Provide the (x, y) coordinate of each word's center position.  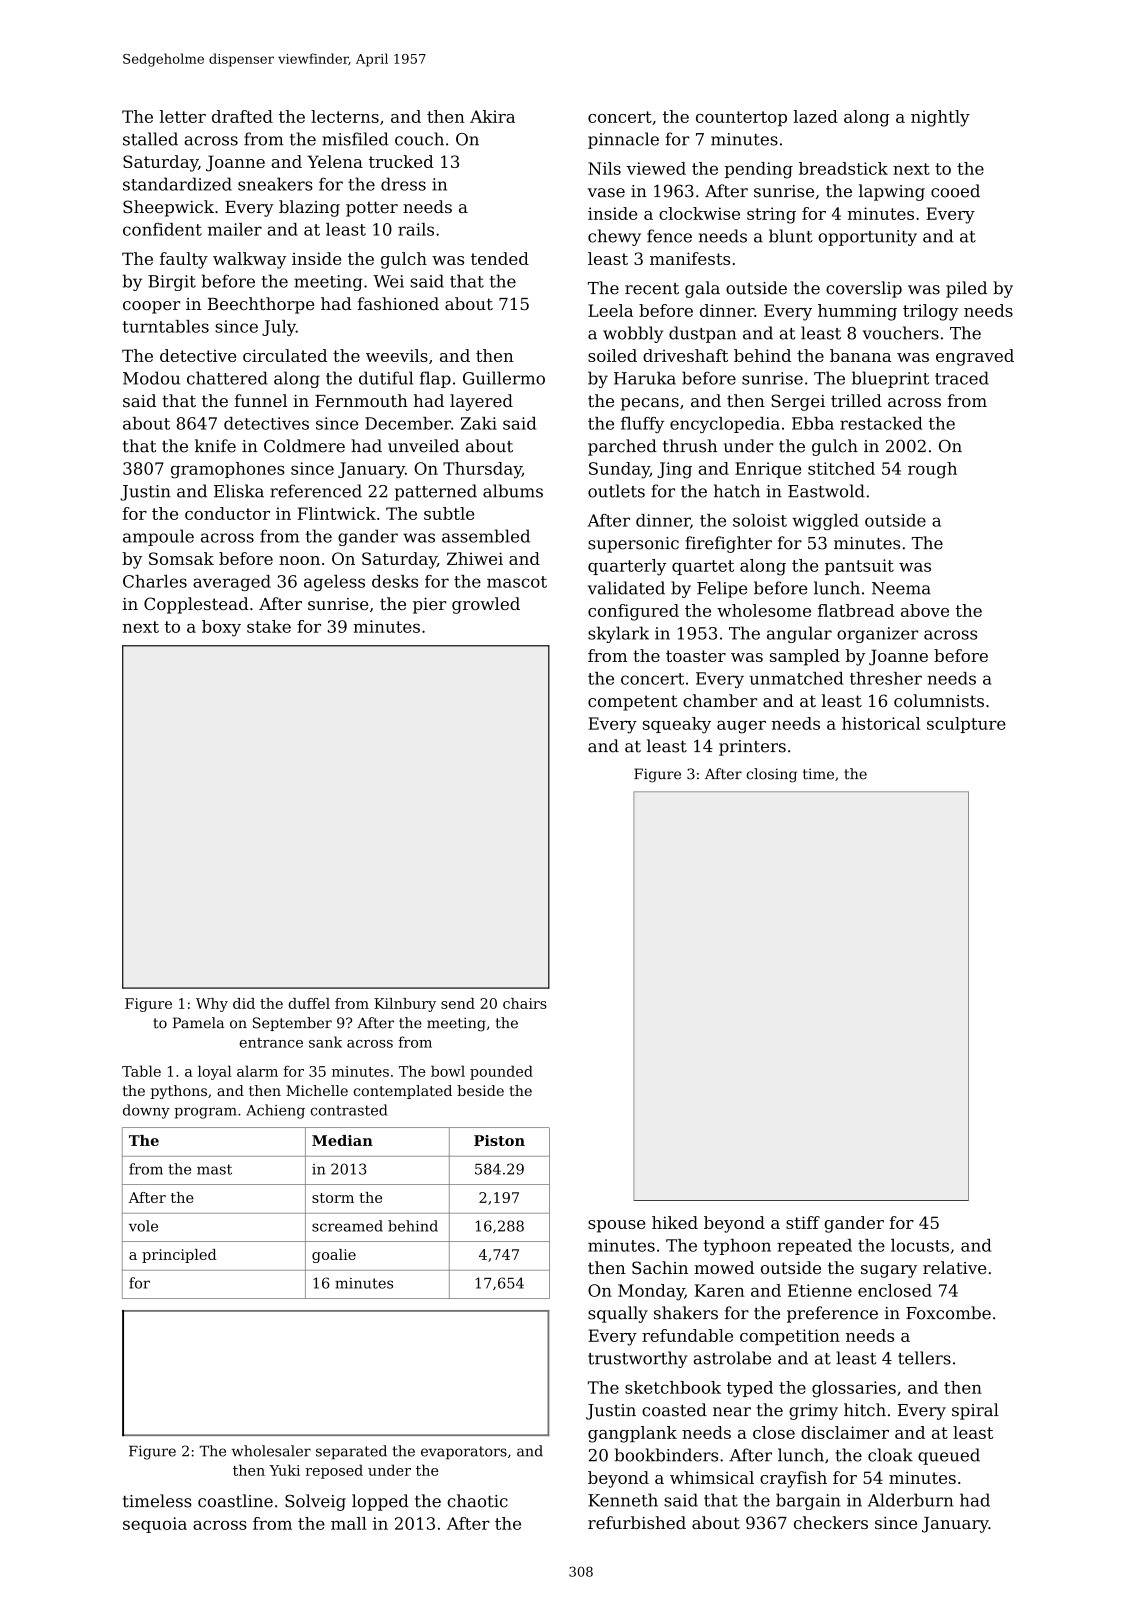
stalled (150, 139)
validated (626, 588)
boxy (221, 628)
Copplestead (196, 605)
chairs (525, 1003)
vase (606, 193)
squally (618, 1314)
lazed (816, 116)
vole (143, 1226)
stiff (803, 1222)
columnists (939, 700)
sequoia (155, 1525)
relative (954, 1267)
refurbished (637, 1522)
